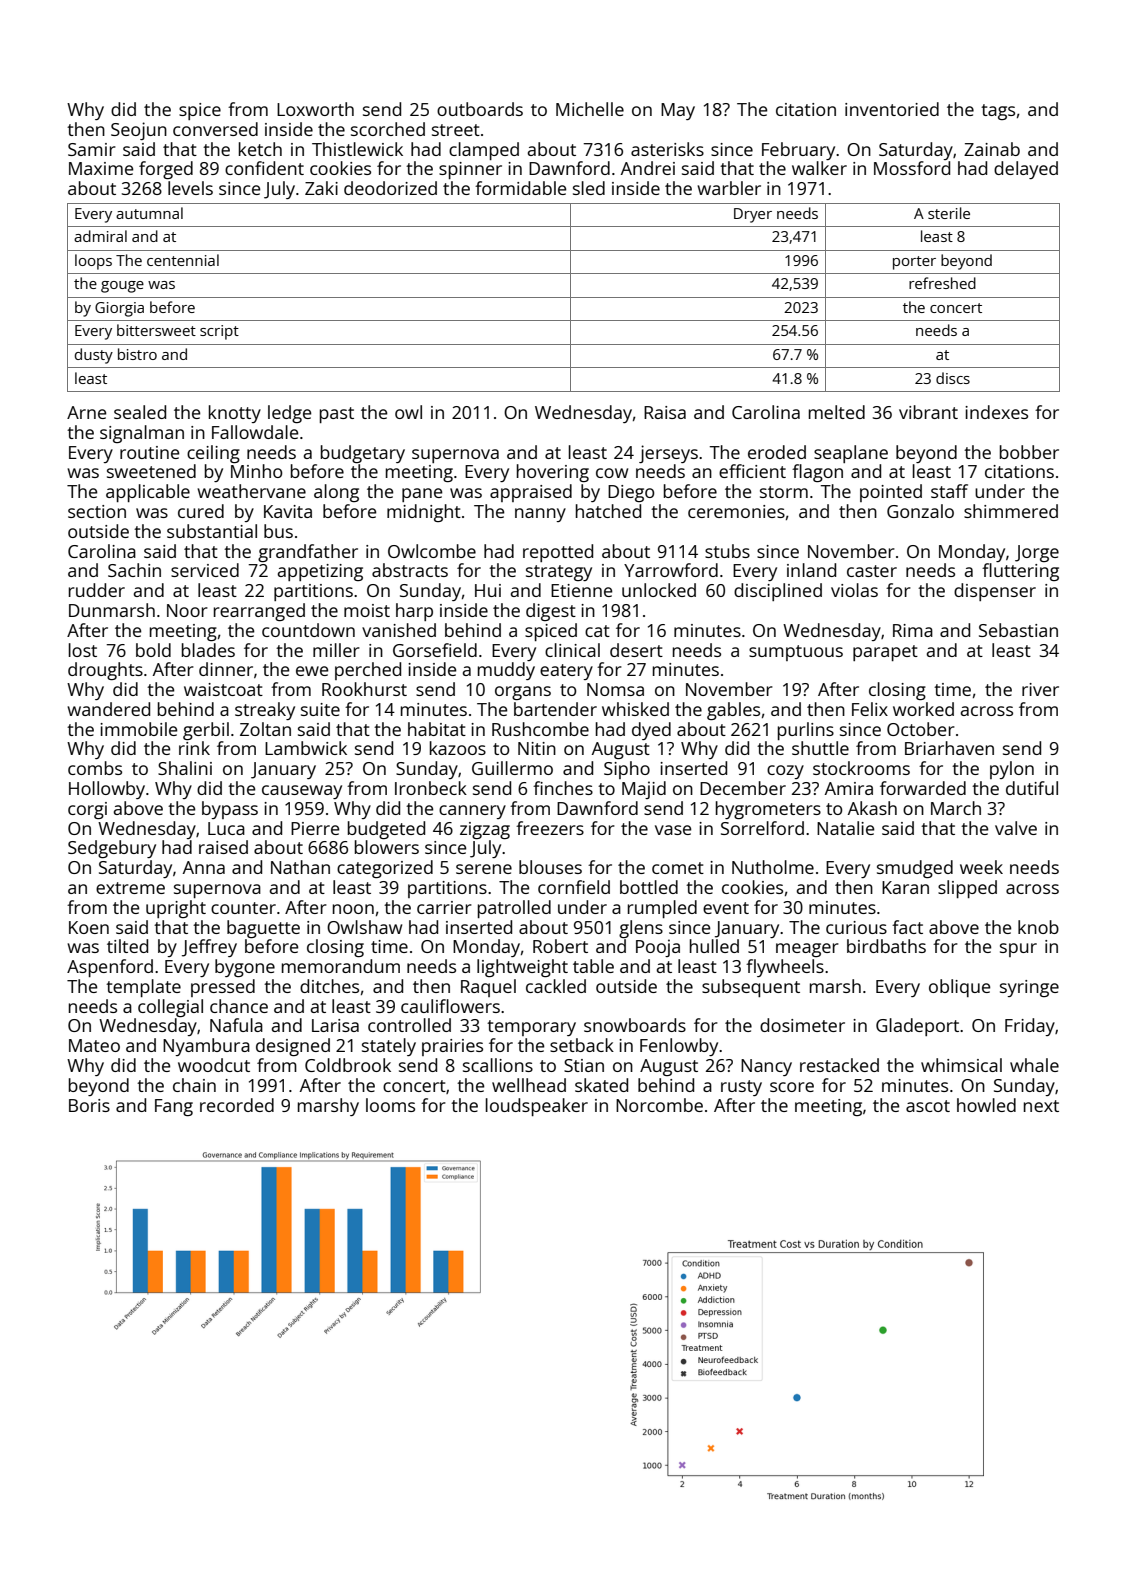 The width and height of the page is (1127, 1594). Describe the element at coordinates (785, 968) in the page. I see `flywheels` at that location.
